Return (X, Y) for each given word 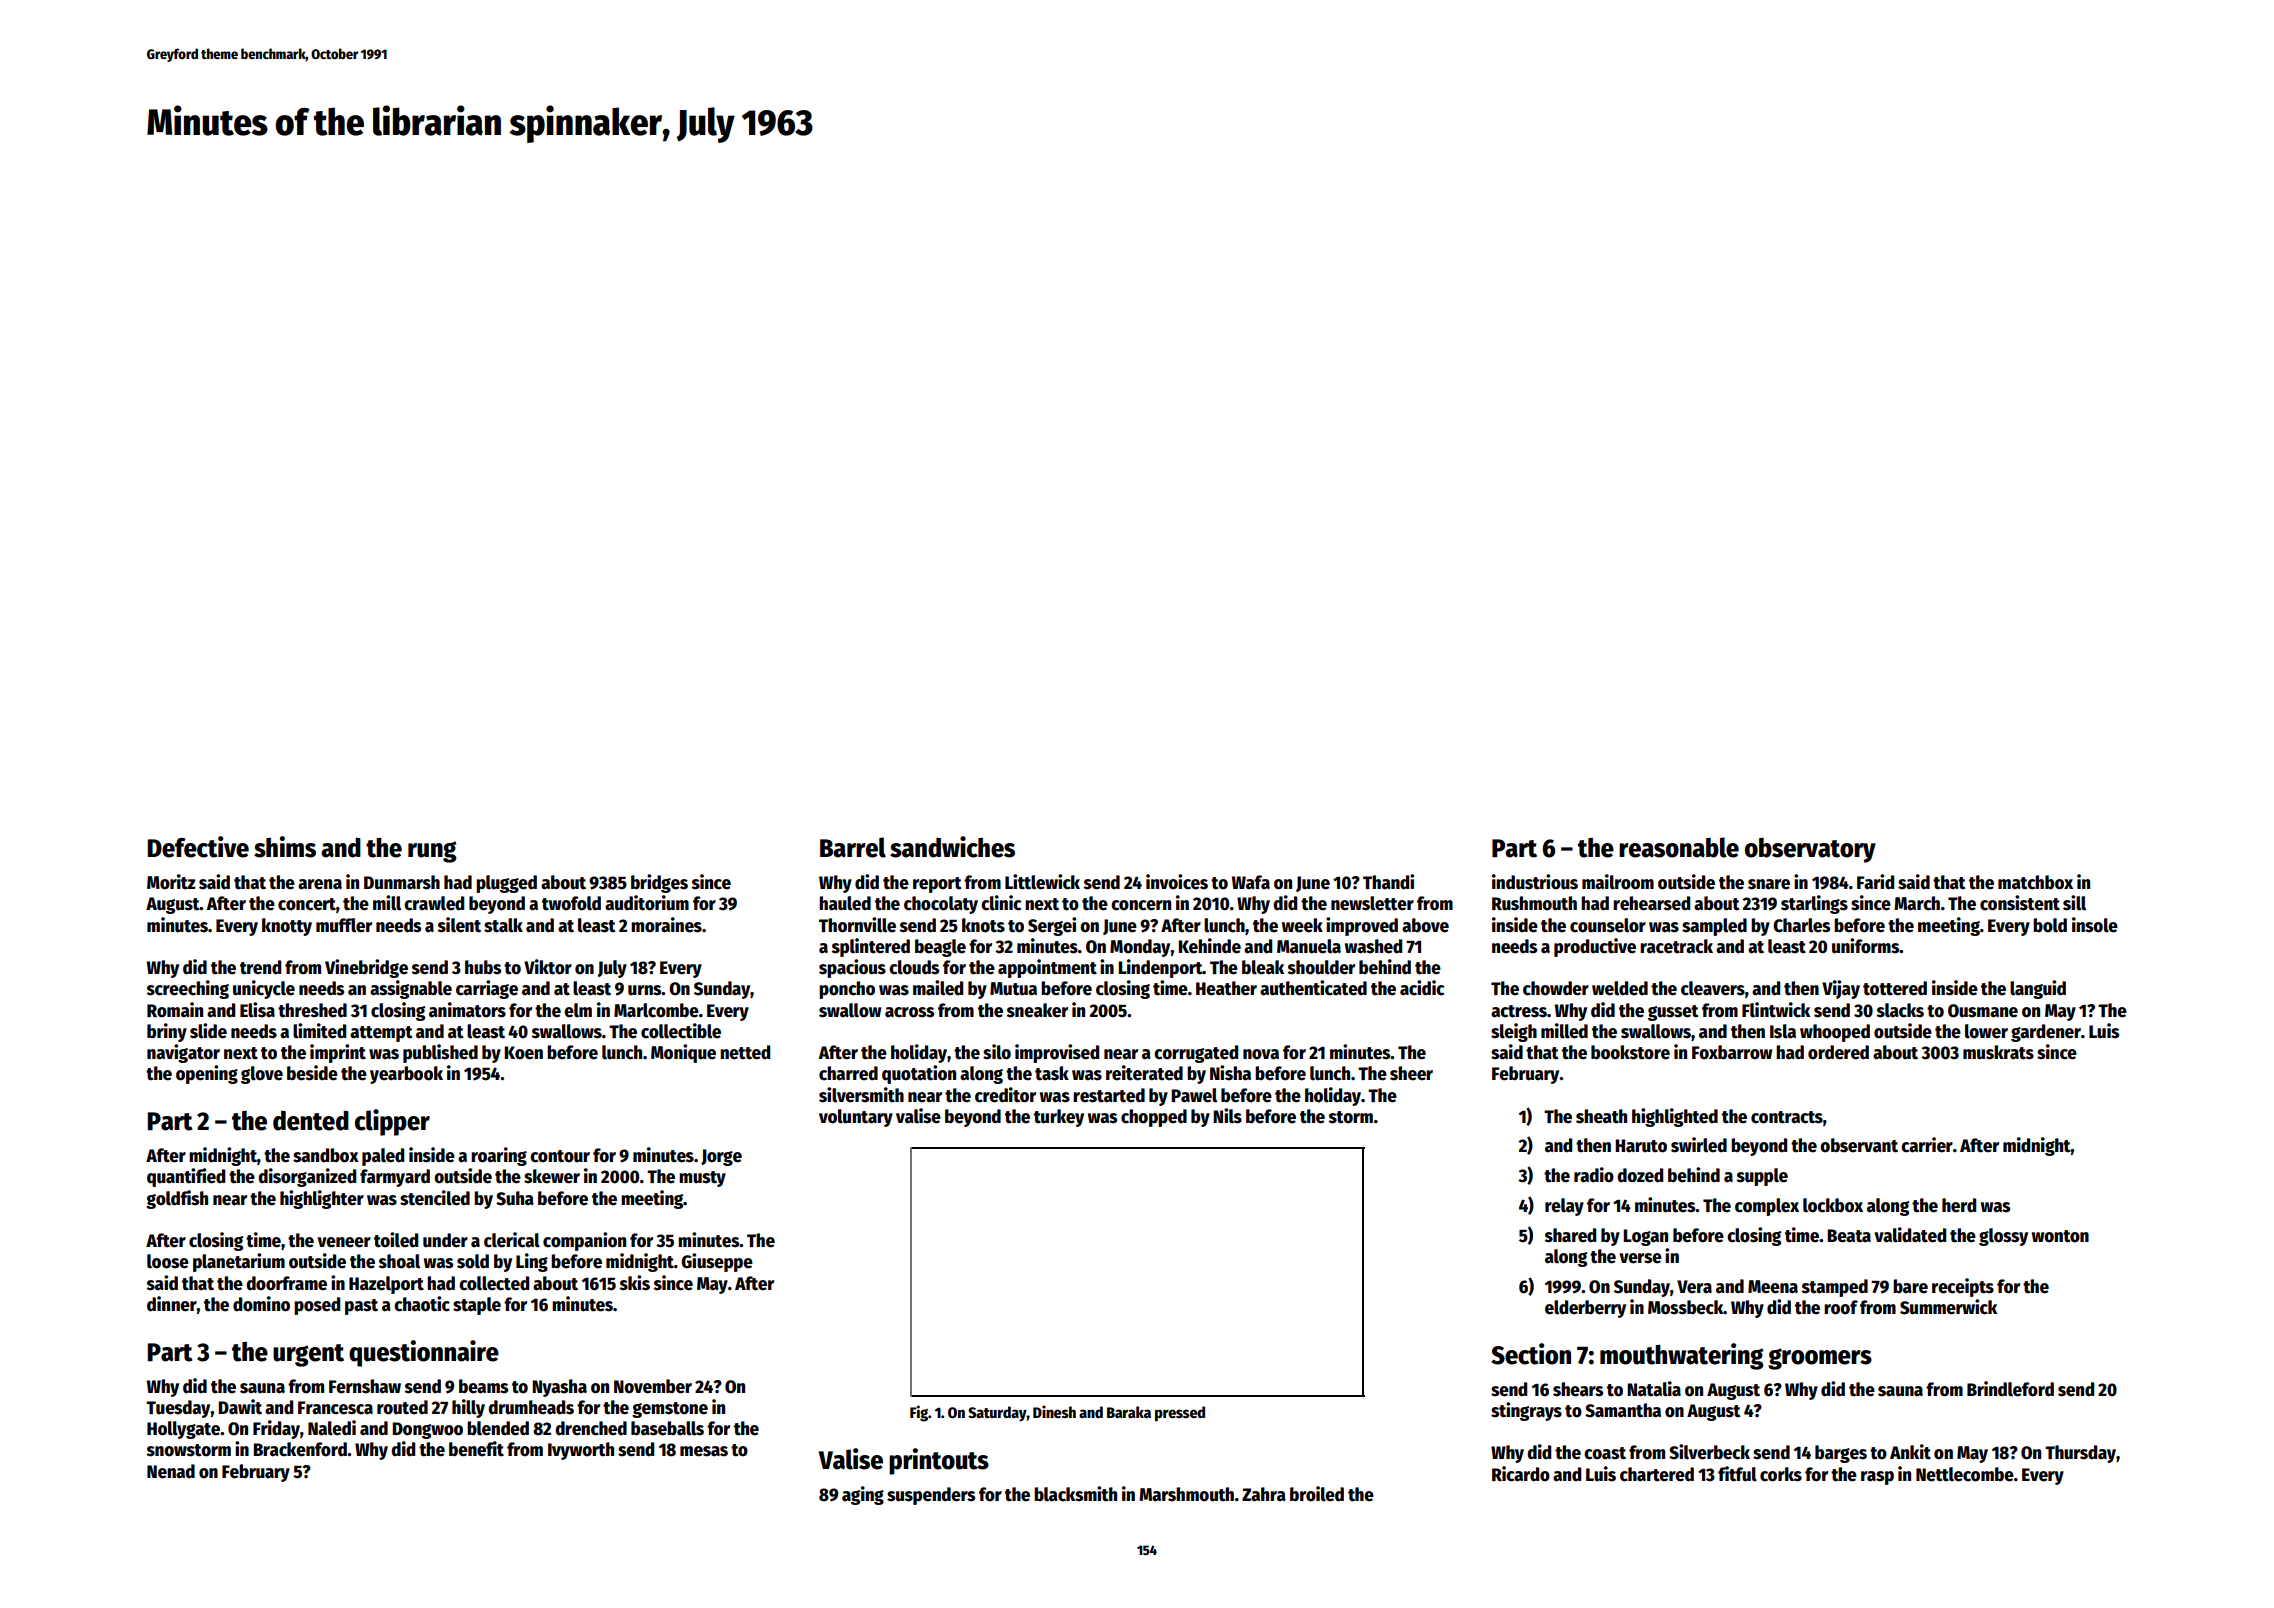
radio (1594, 1175)
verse (1640, 1258)
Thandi (1388, 882)
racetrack (1676, 946)
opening (207, 1074)
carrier (1927, 1145)
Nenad (171, 1471)
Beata (1849, 1236)
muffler (344, 925)
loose (168, 1261)
